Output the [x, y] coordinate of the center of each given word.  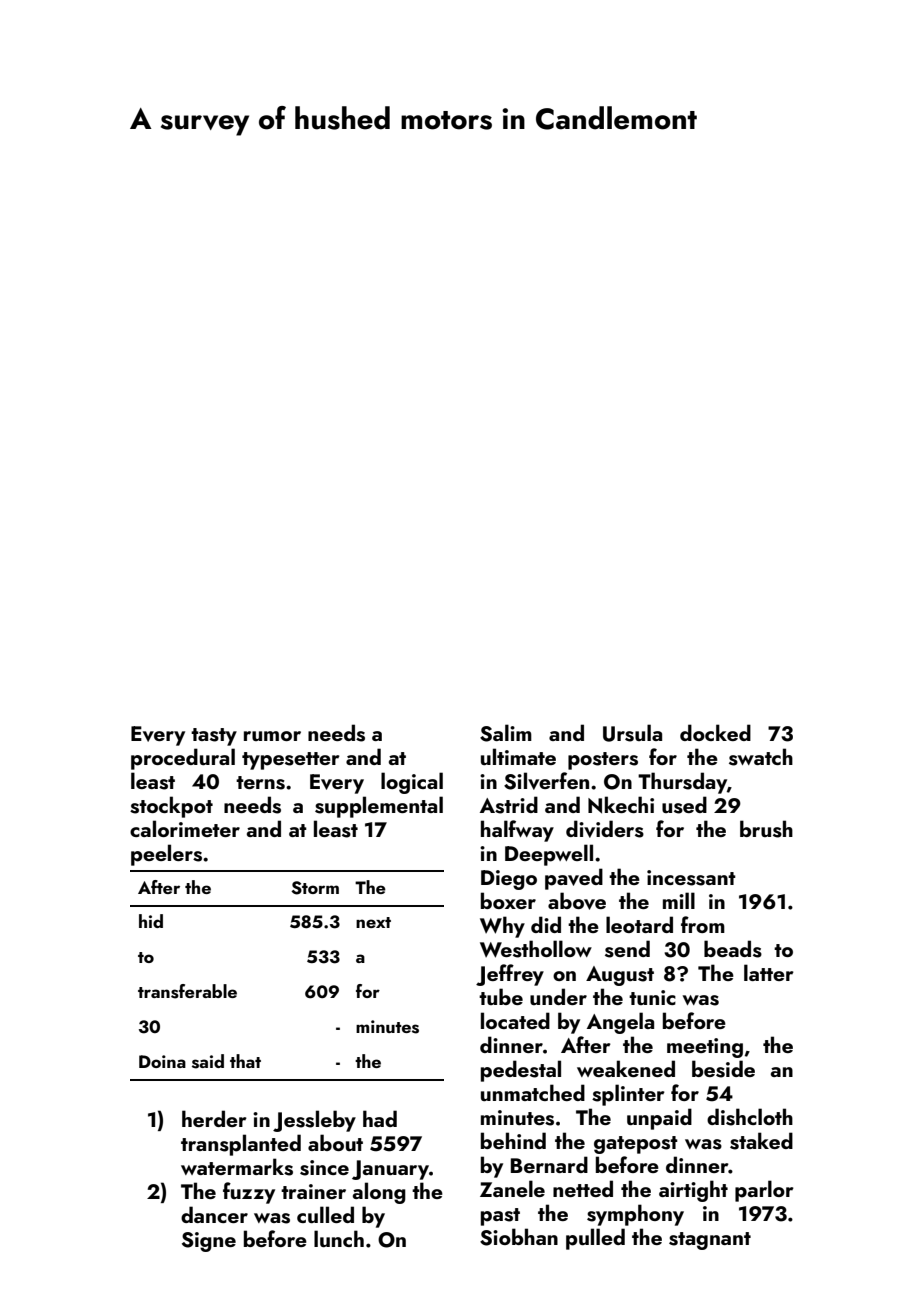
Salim [506, 733]
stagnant [710, 1241]
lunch [339, 1238]
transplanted [241, 1145]
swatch [761, 757]
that [245, 1061]
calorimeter [185, 828]
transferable [187, 991]
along [379, 1193]
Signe [209, 1242]
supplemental [379, 807]
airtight [693, 1191]
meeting [705, 1048]
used [684, 805]
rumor [272, 736]
